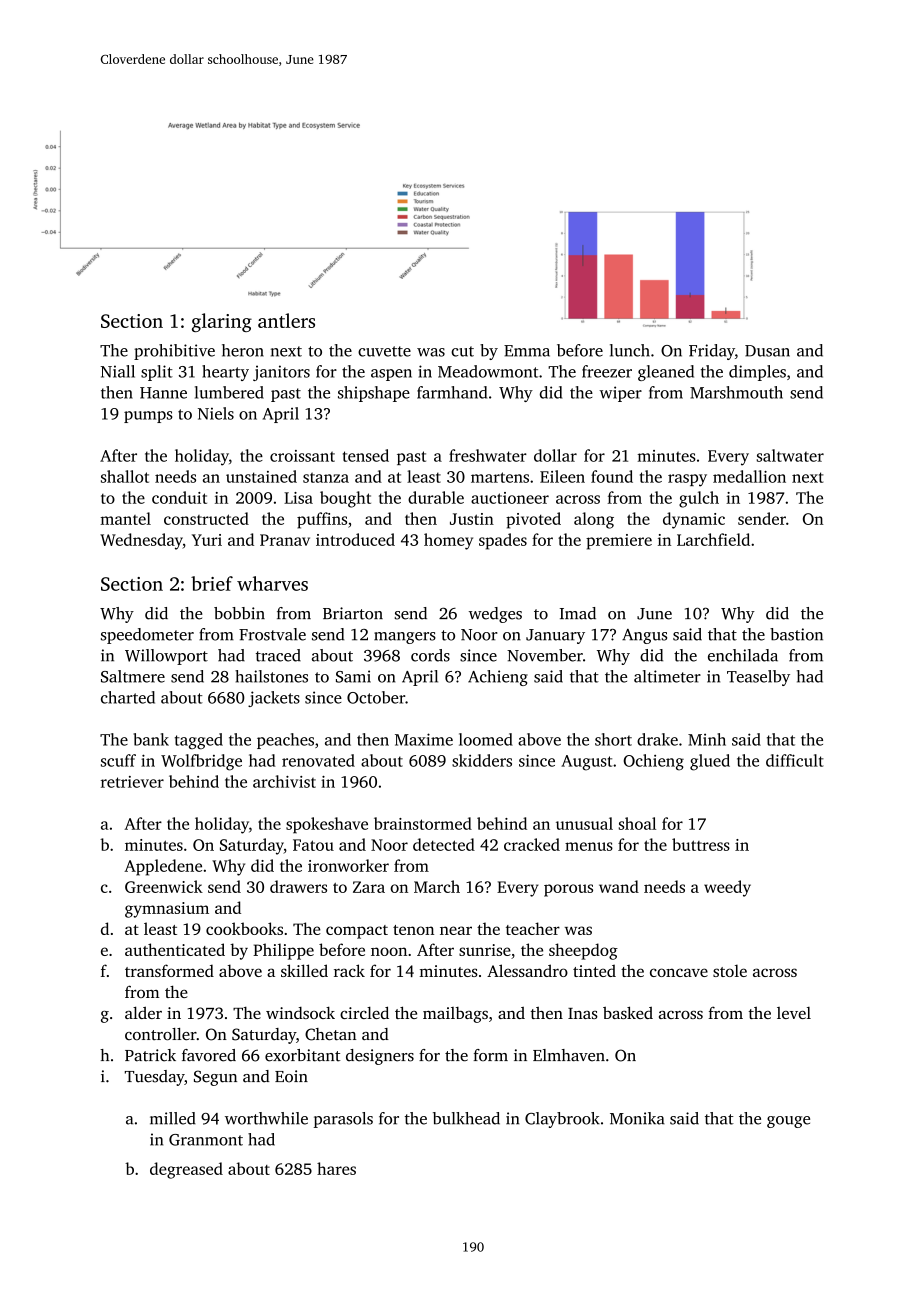 Image resolution: width=924 pixels, height=1308 pixels. What do you see at coordinates (462, 351) in the image?
I see `cut` at bounding box center [462, 351].
